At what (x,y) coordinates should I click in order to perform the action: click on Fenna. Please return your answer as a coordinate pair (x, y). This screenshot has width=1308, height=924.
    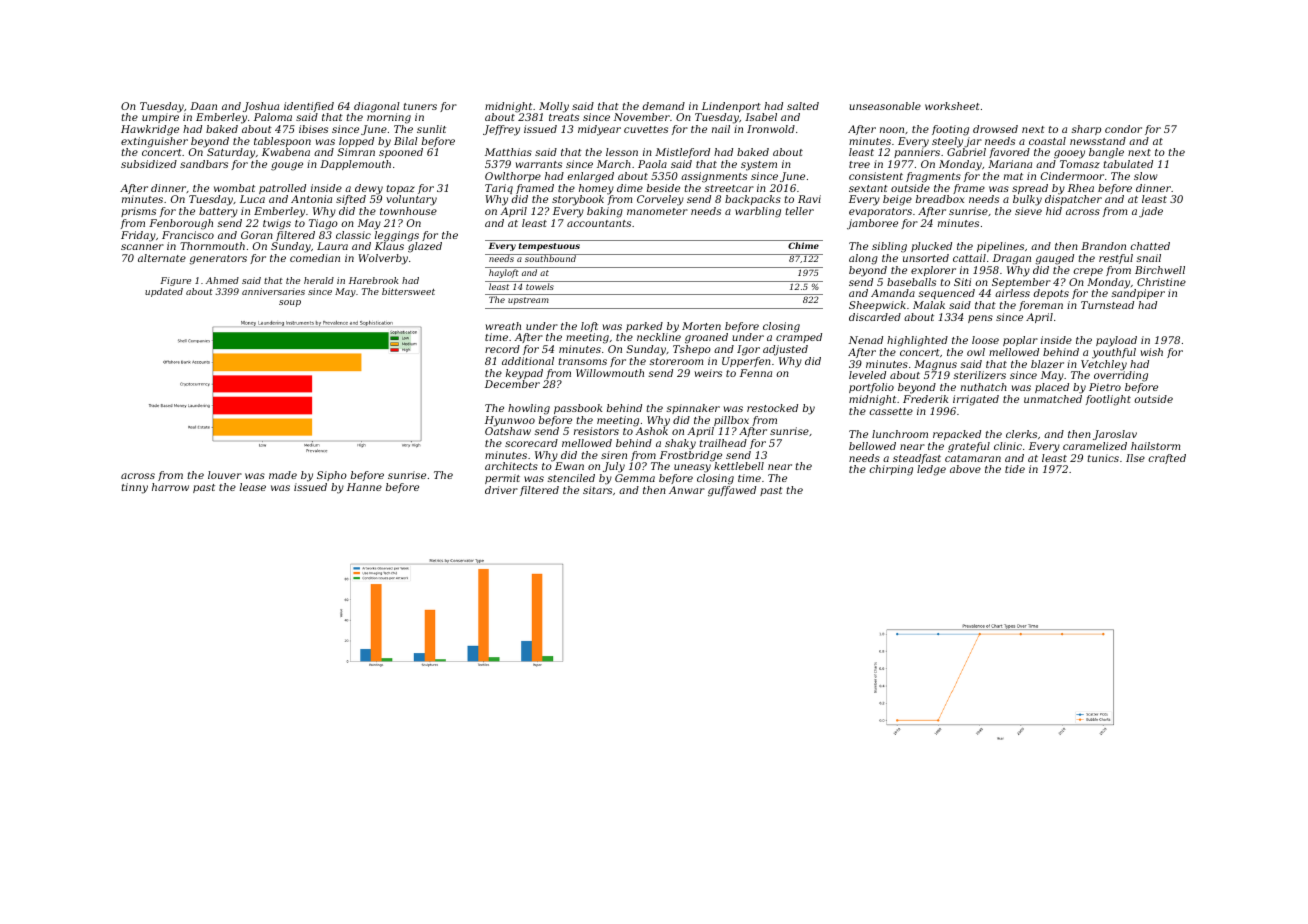
    Looking at the image, I should click on (756, 373).
